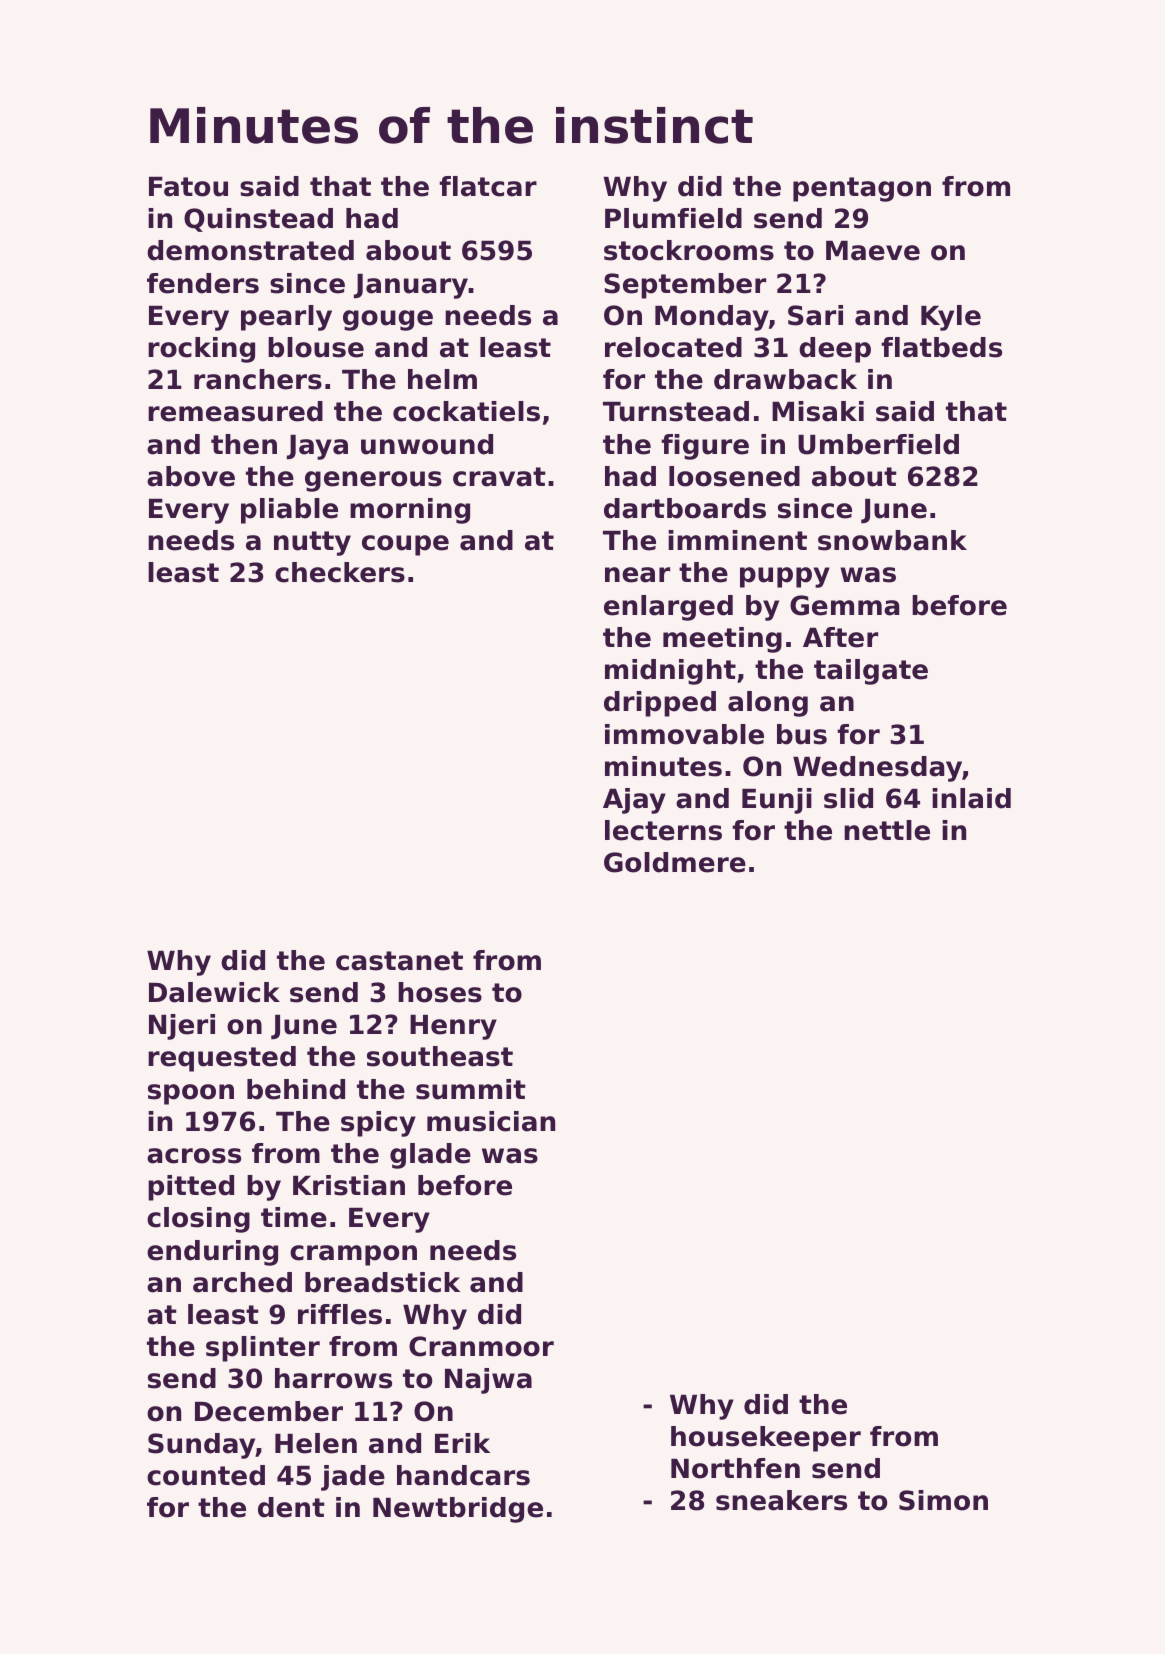 Image resolution: width=1165 pixels, height=1654 pixels. What do you see at coordinates (941, 347) in the image?
I see `flatbeds` at bounding box center [941, 347].
